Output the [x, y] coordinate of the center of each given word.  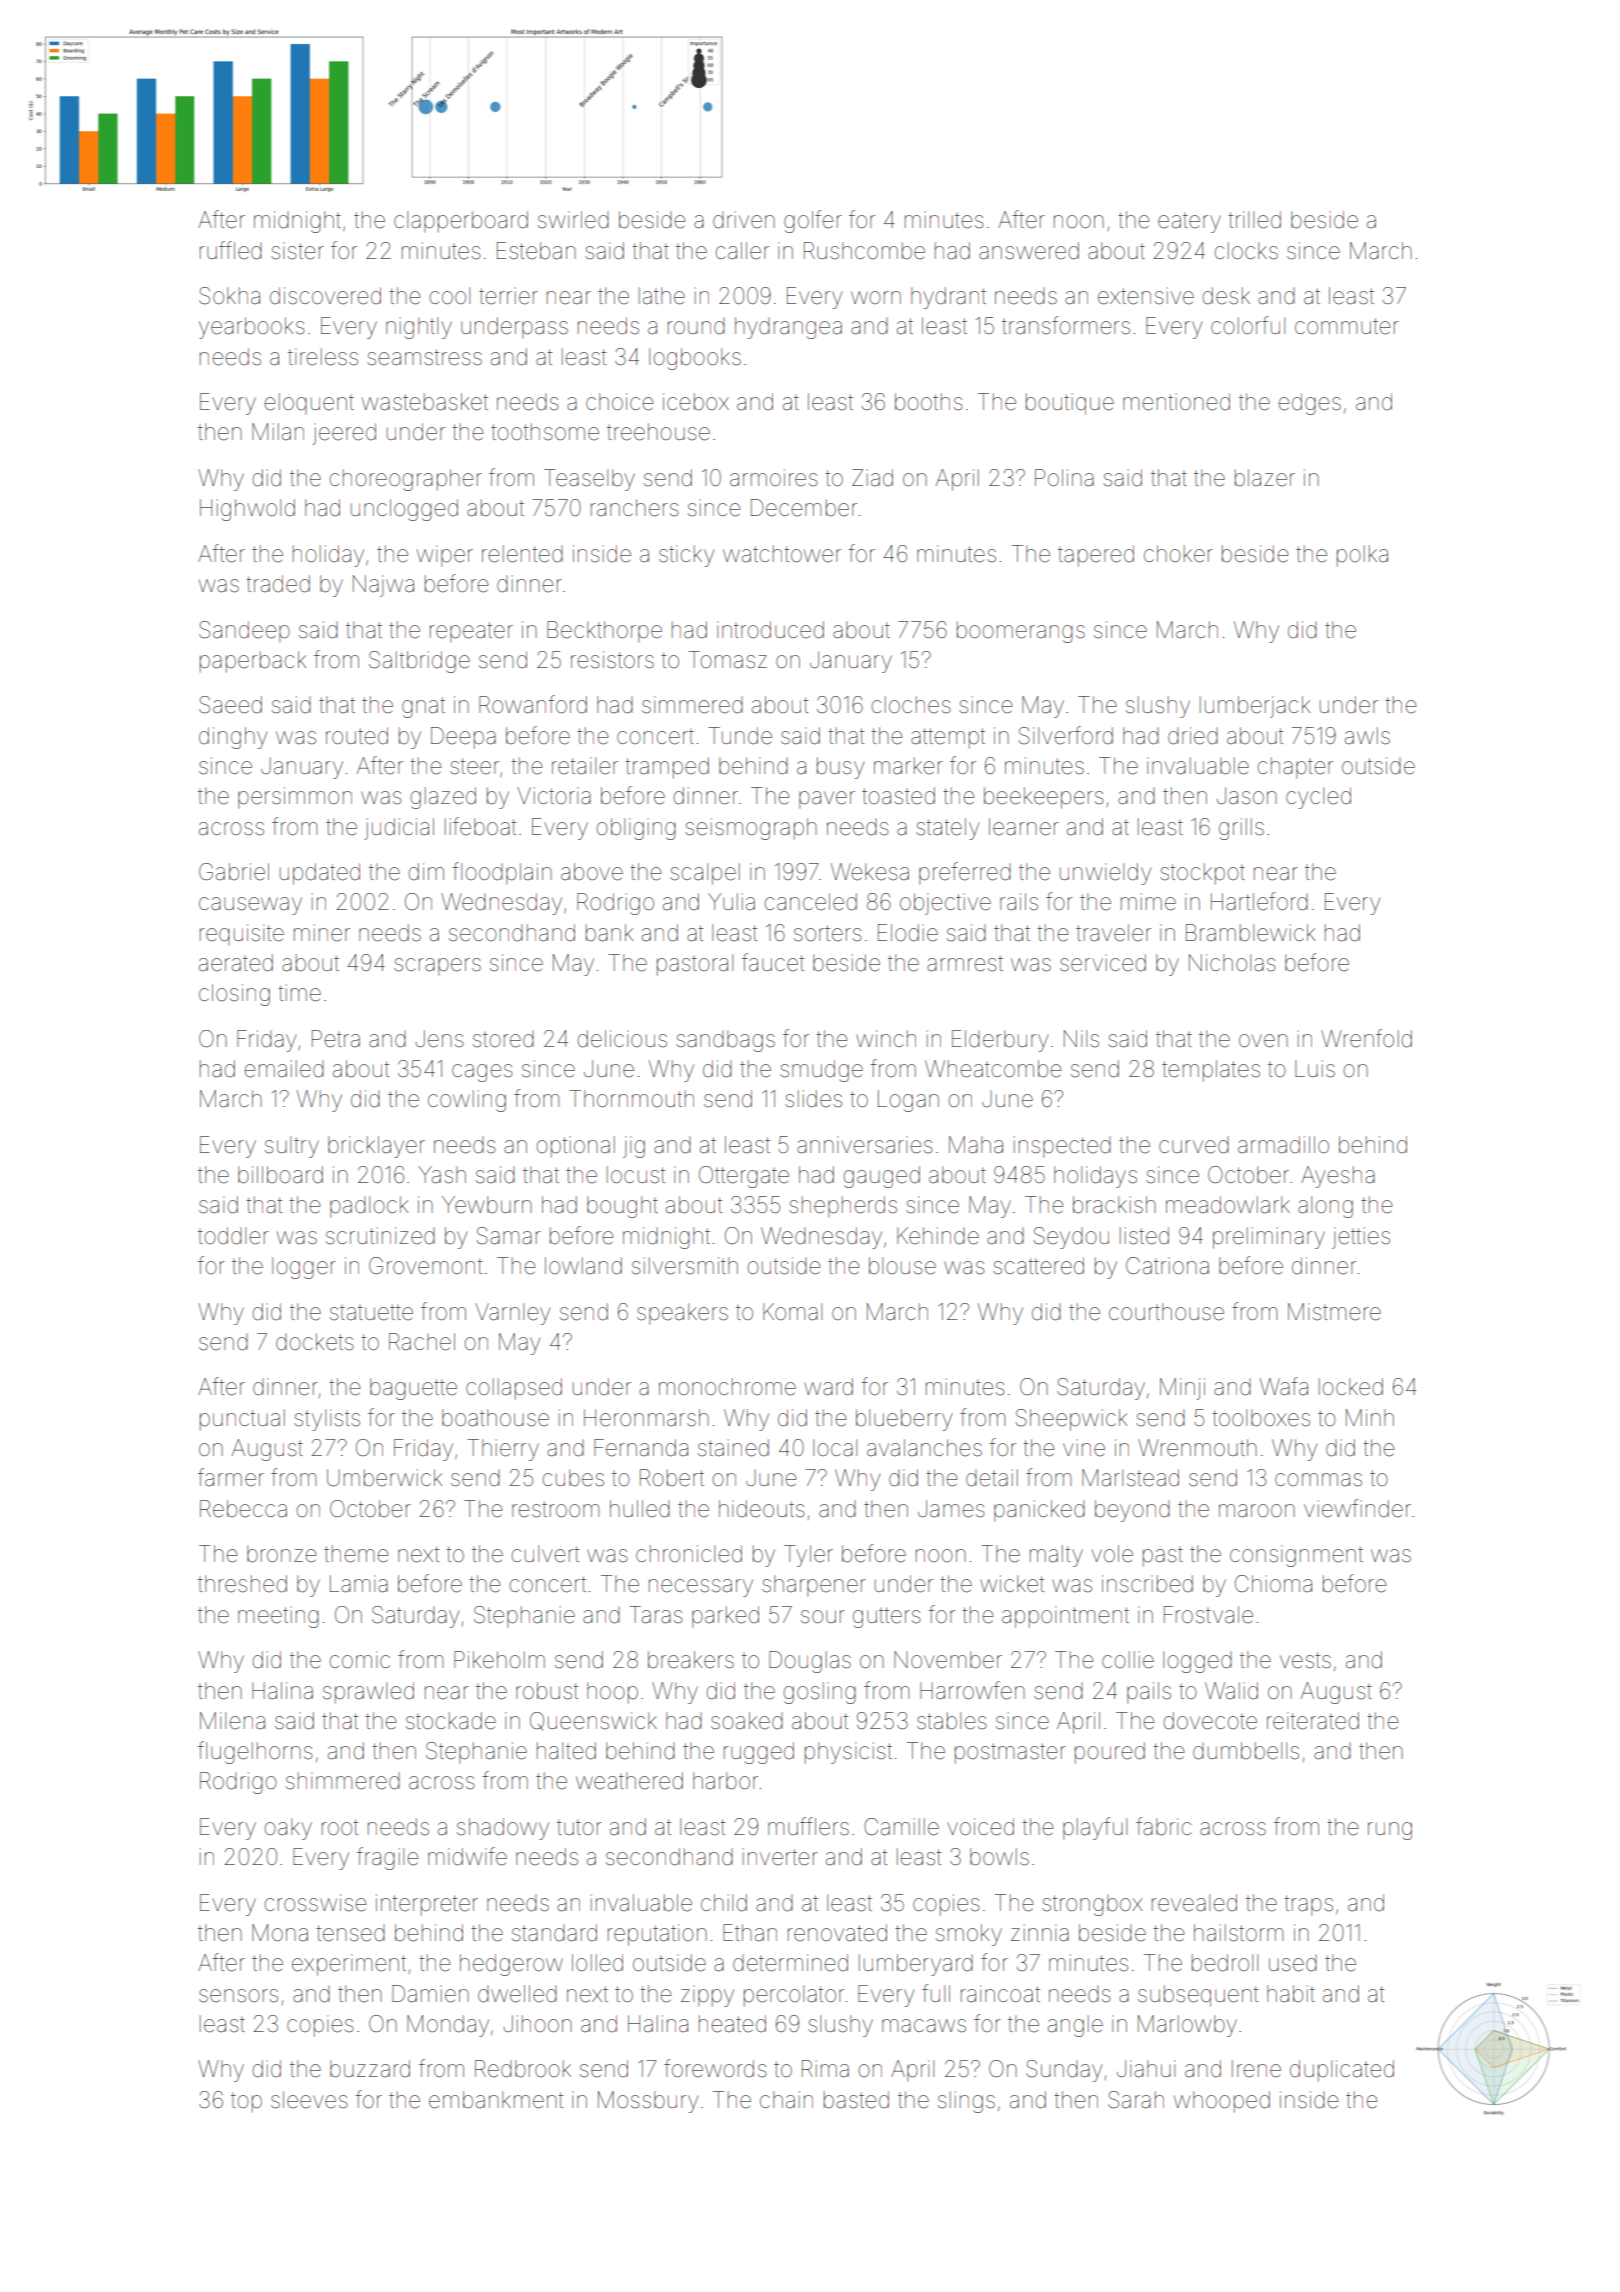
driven [744, 220]
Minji [1182, 1389]
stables [952, 1721]
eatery [1189, 223]
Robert [672, 1478]
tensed [350, 1933]
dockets [315, 1342]
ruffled [231, 250]
